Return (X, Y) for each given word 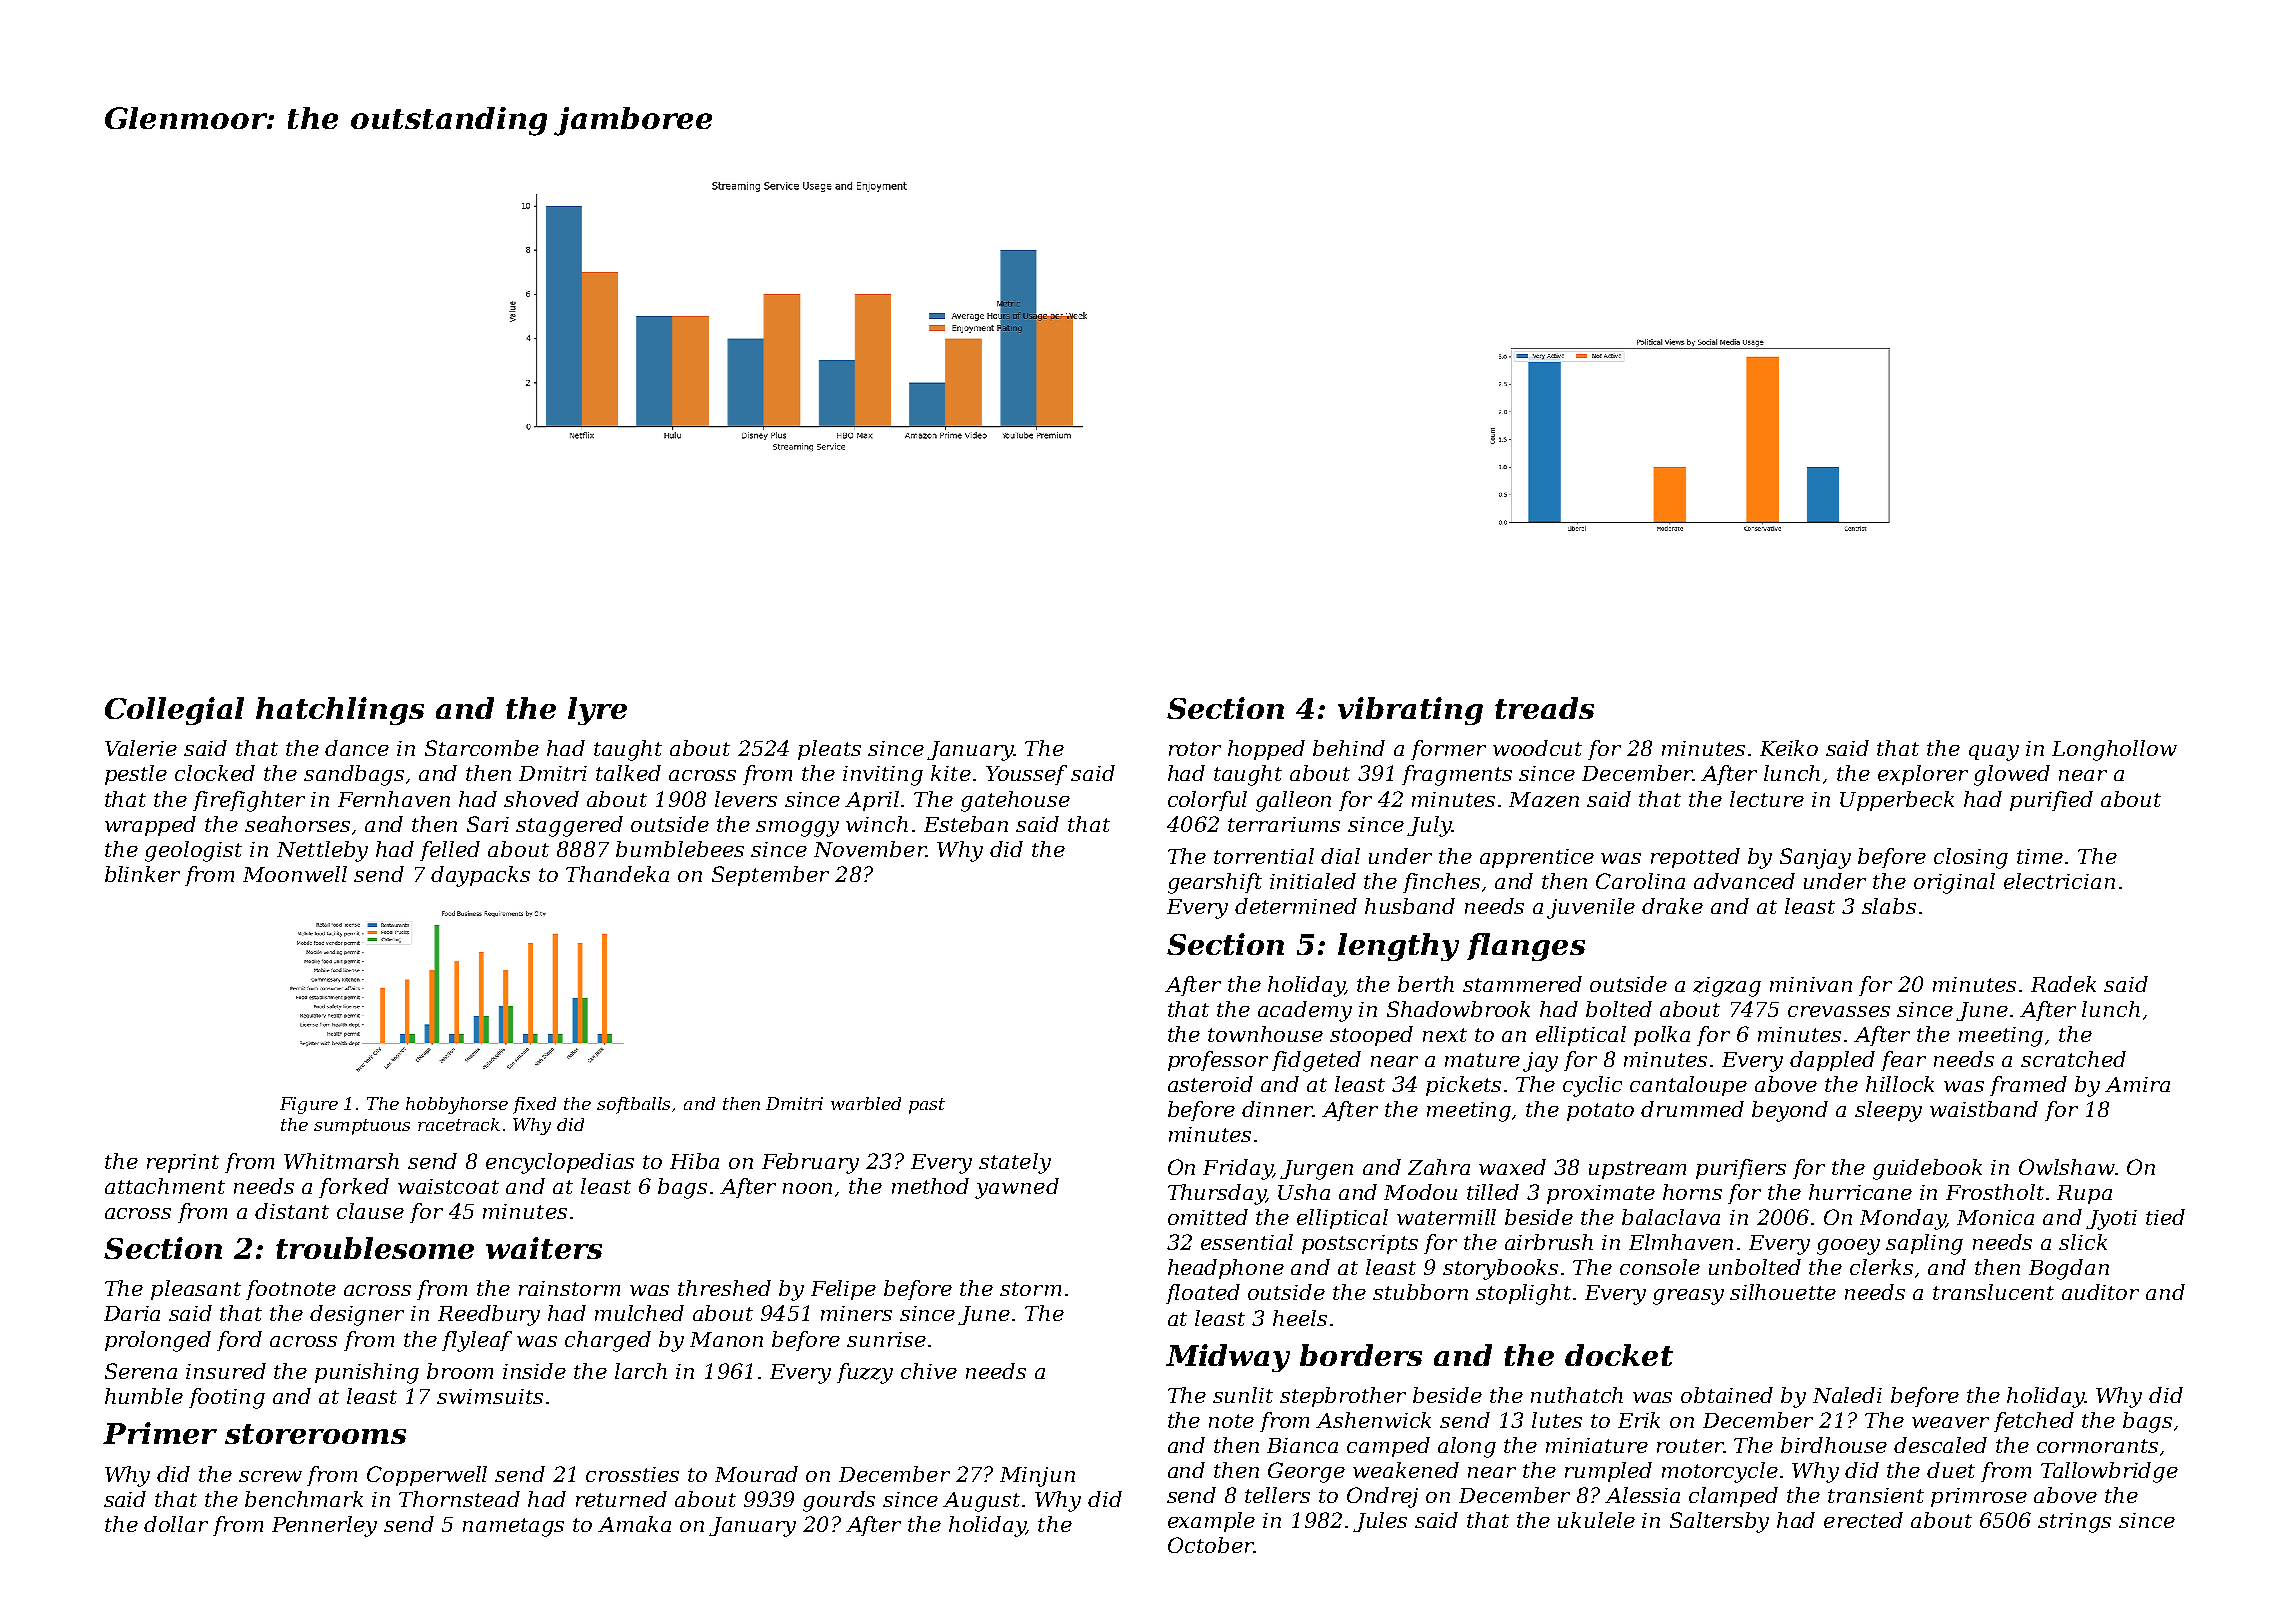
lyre (597, 711)
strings (2074, 1523)
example (1211, 1522)
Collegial (174, 711)
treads (1544, 708)
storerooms (315, 1434)
